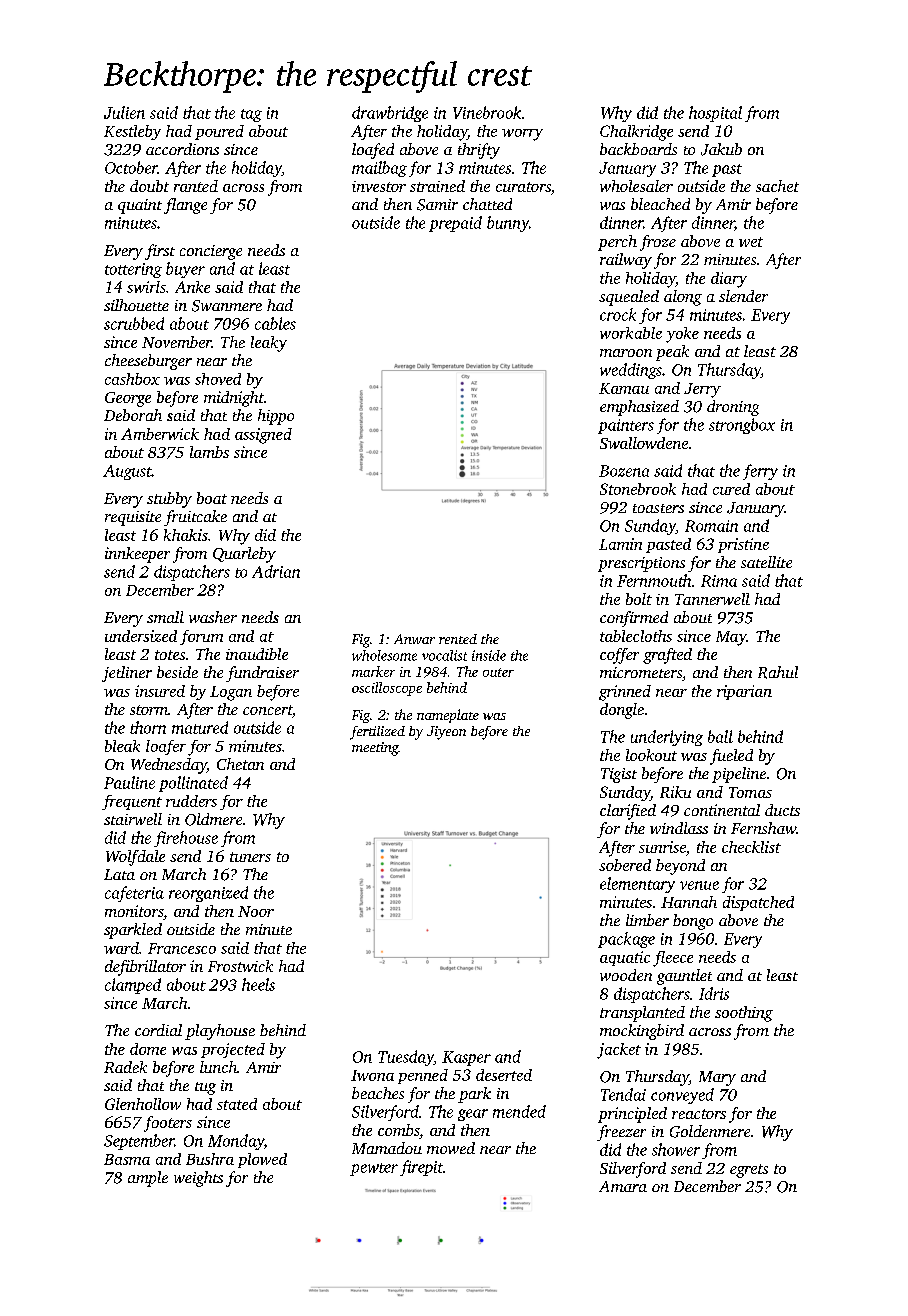 The image size is (908, 1316). Describe the element at coordinates (209, 452) in the document. I see `lambs` at that location.
